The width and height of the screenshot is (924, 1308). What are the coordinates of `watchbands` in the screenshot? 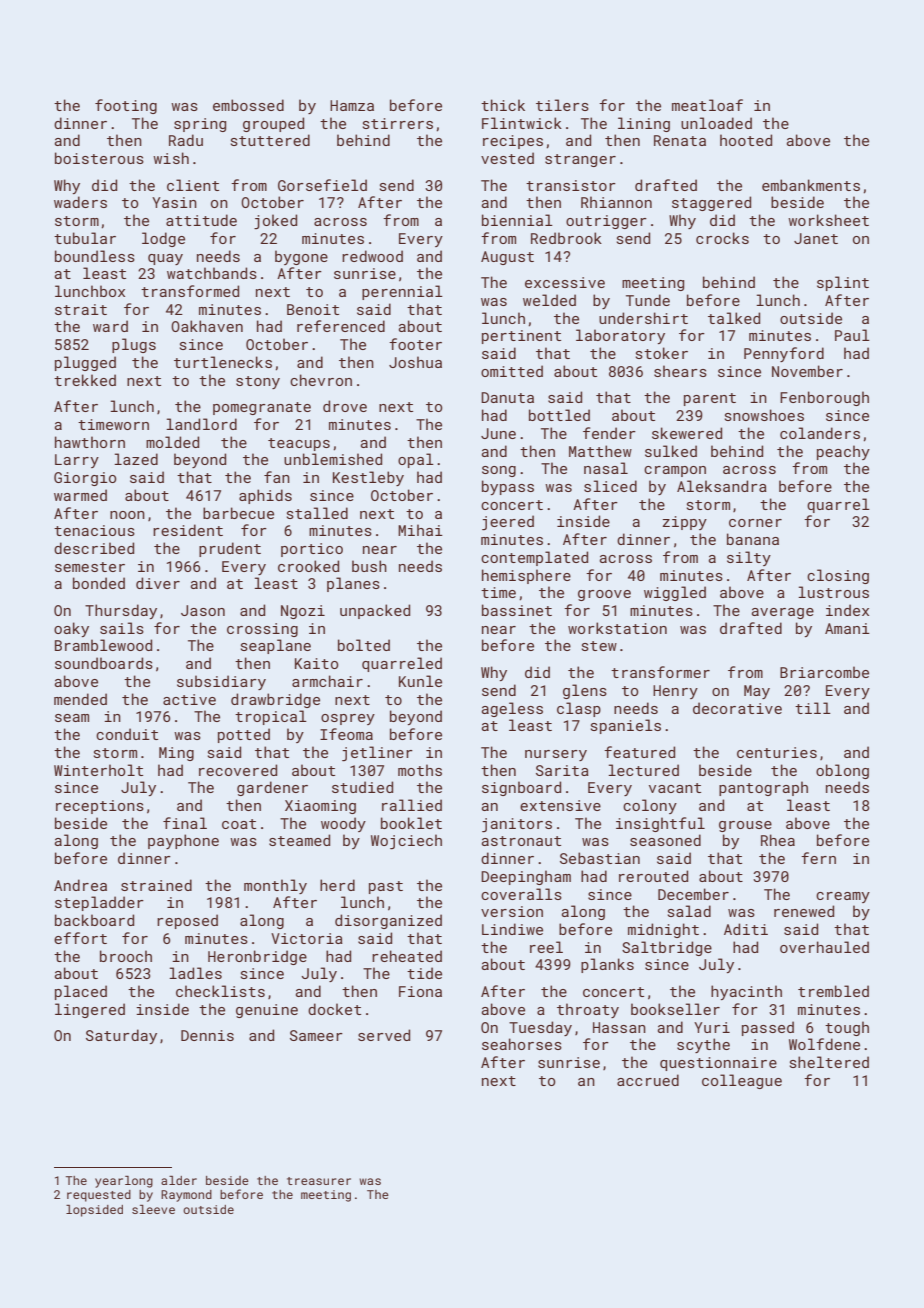 It's located at (212, 273).
